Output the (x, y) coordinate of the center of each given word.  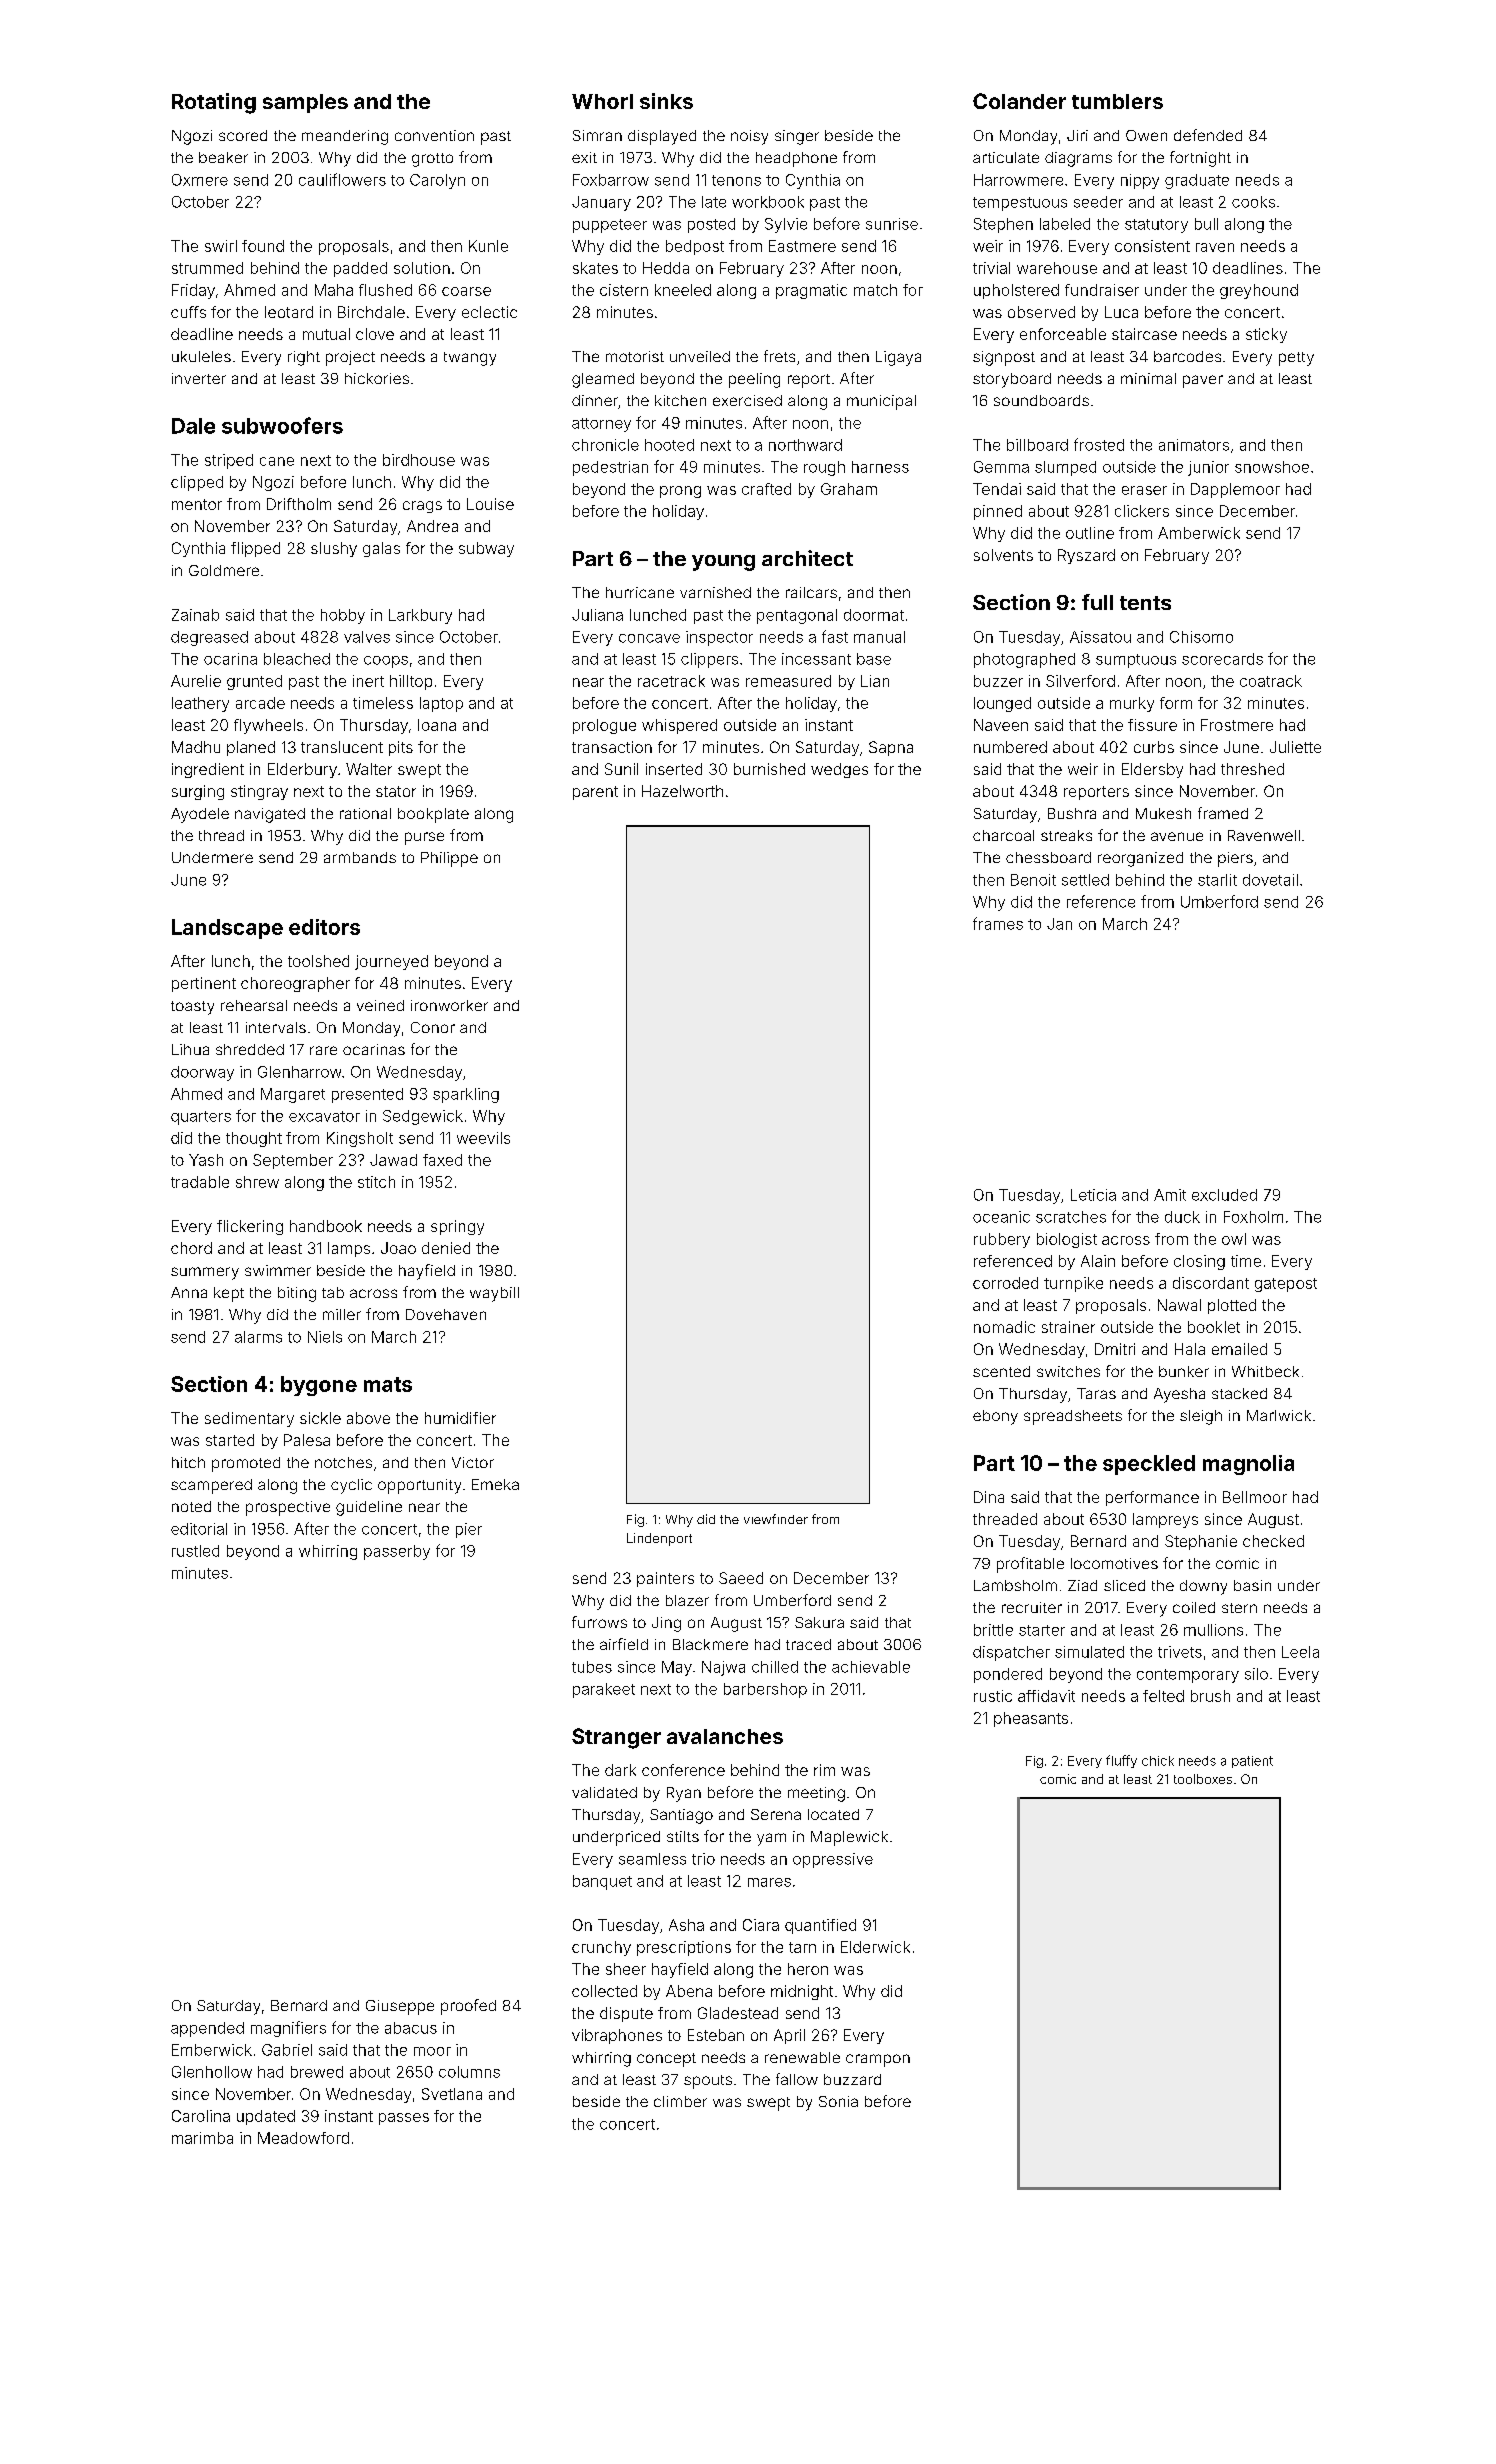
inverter (199, 378)
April (789, 2036)
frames (998, 923)
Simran (597, 135)
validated (604, 1792)
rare (323, 1050)
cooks (1253, 202)
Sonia (838, 2101)
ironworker (449, 1005)
